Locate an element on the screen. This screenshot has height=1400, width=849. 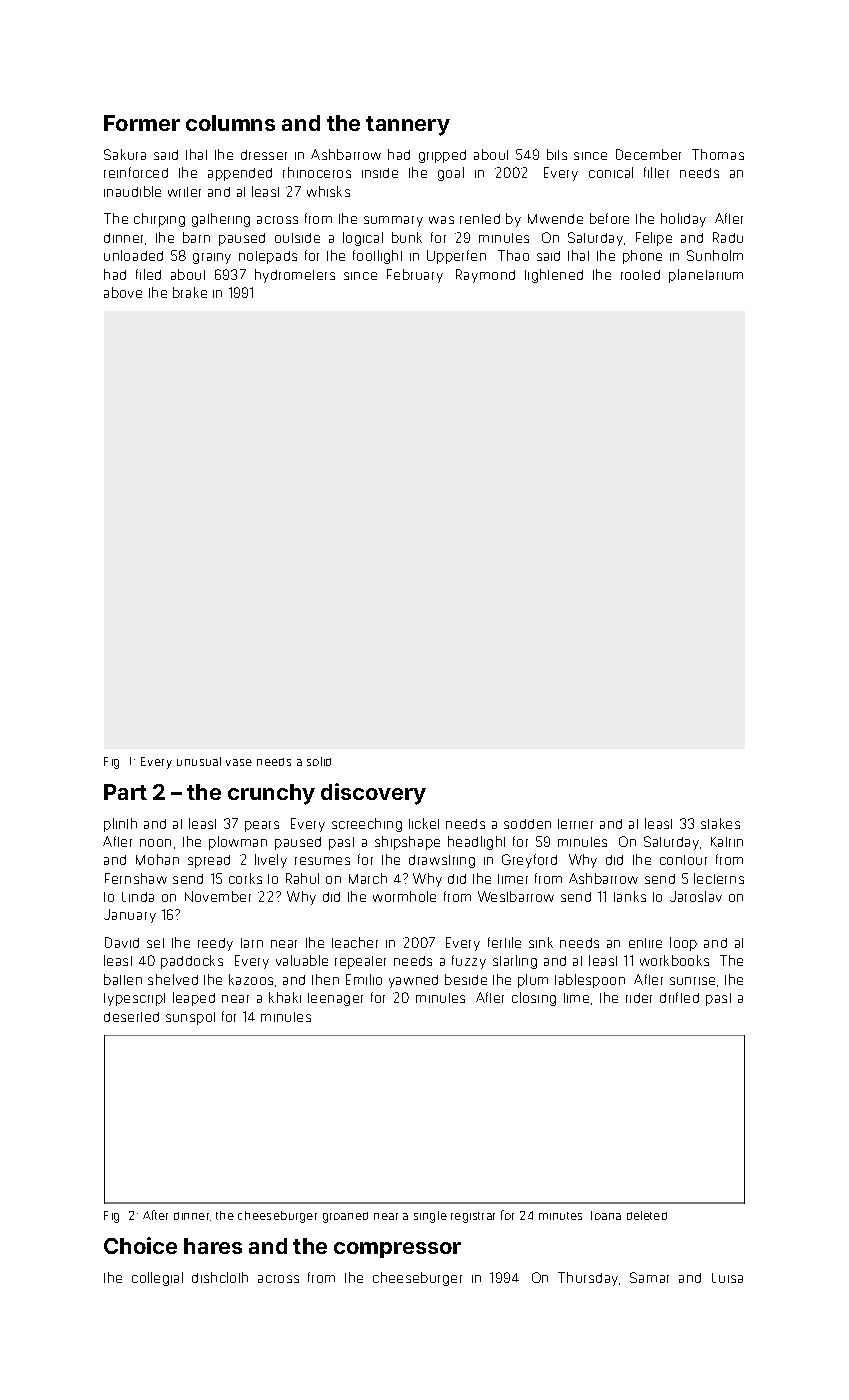
tannery is located at coordinates (408, 126).
